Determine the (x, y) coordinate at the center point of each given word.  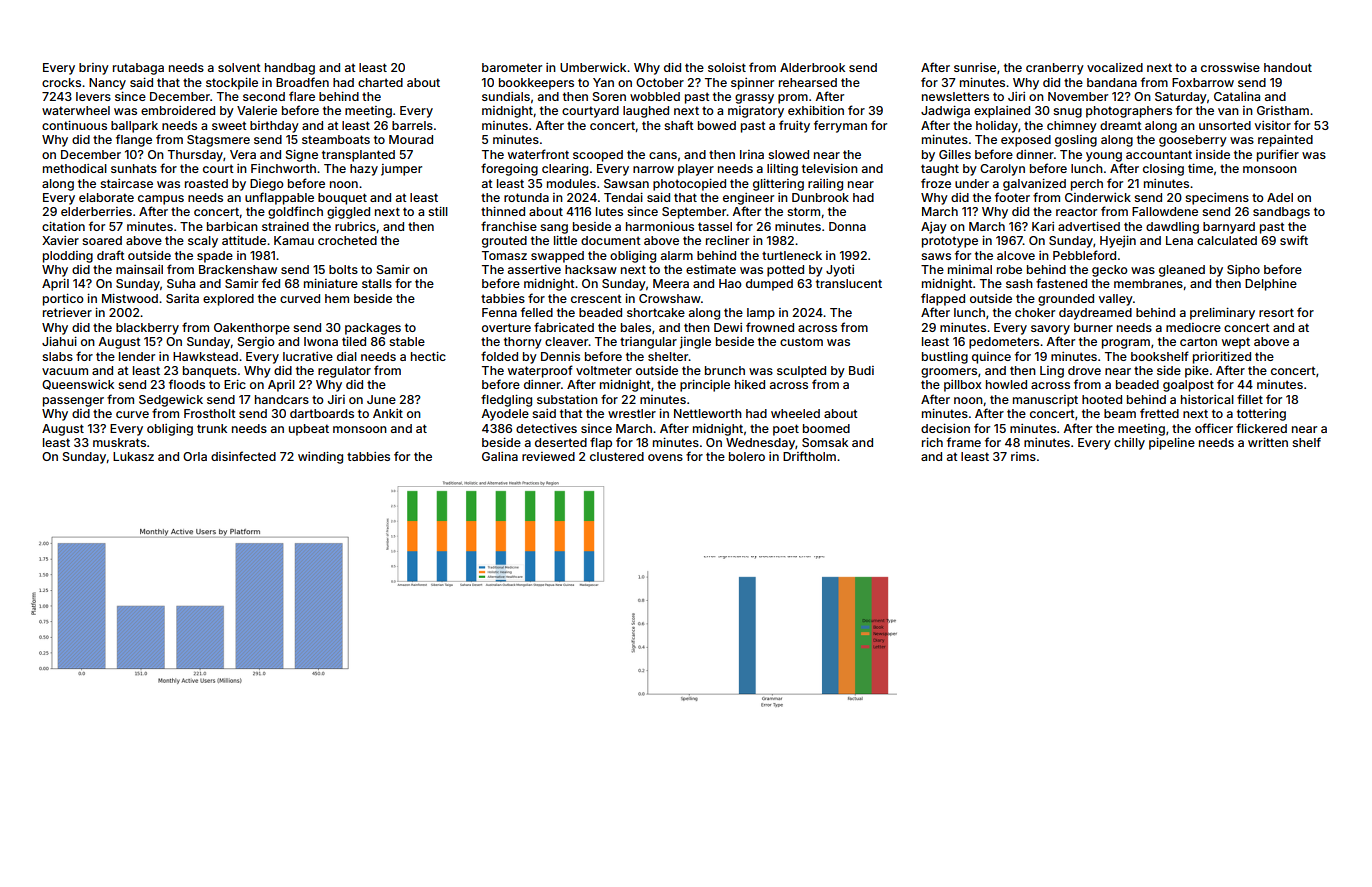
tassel (715, 226)
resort (1276, 312)
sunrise (975, 67)
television (830, 168)
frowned (770, 327)
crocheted (347, 240)
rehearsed (808, 82)
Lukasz (133, 456)
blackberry (147, 329)
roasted (206, 183)
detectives (546, 428)
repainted (1285, 141)
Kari (1043, 226)
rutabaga (138, 69)
